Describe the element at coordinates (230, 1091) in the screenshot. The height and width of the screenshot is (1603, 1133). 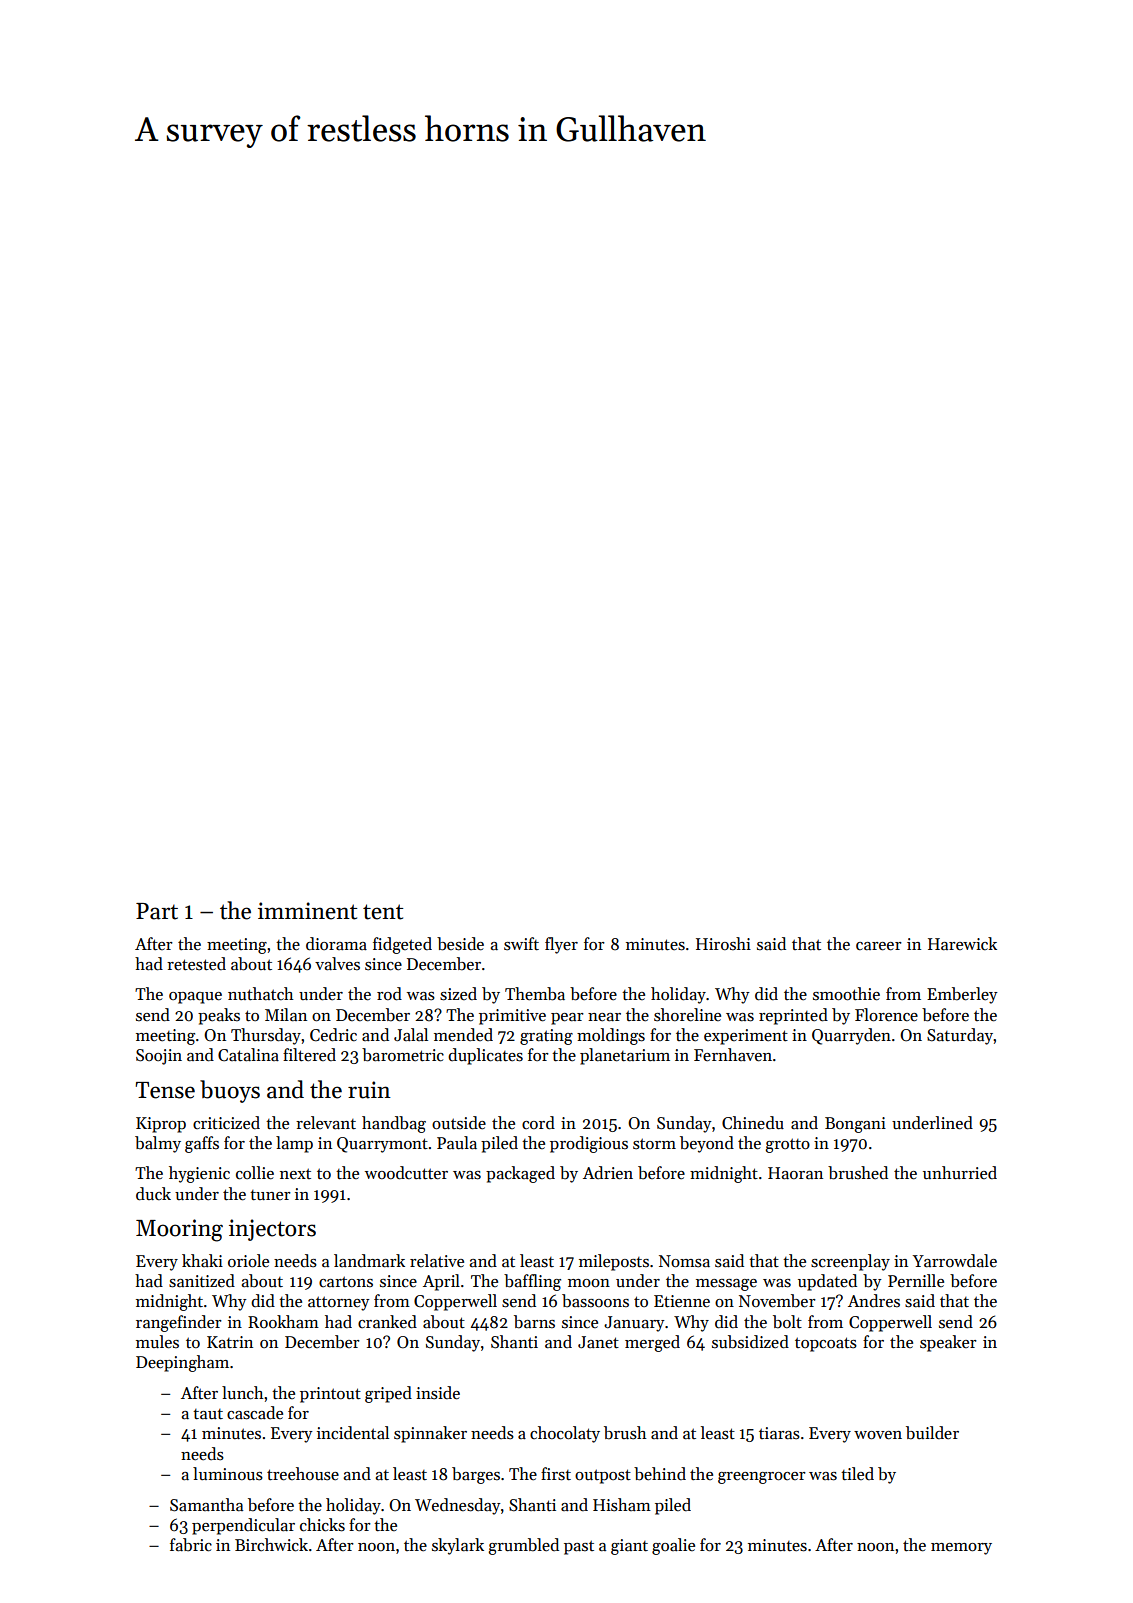
I see `buoys` at that location.
